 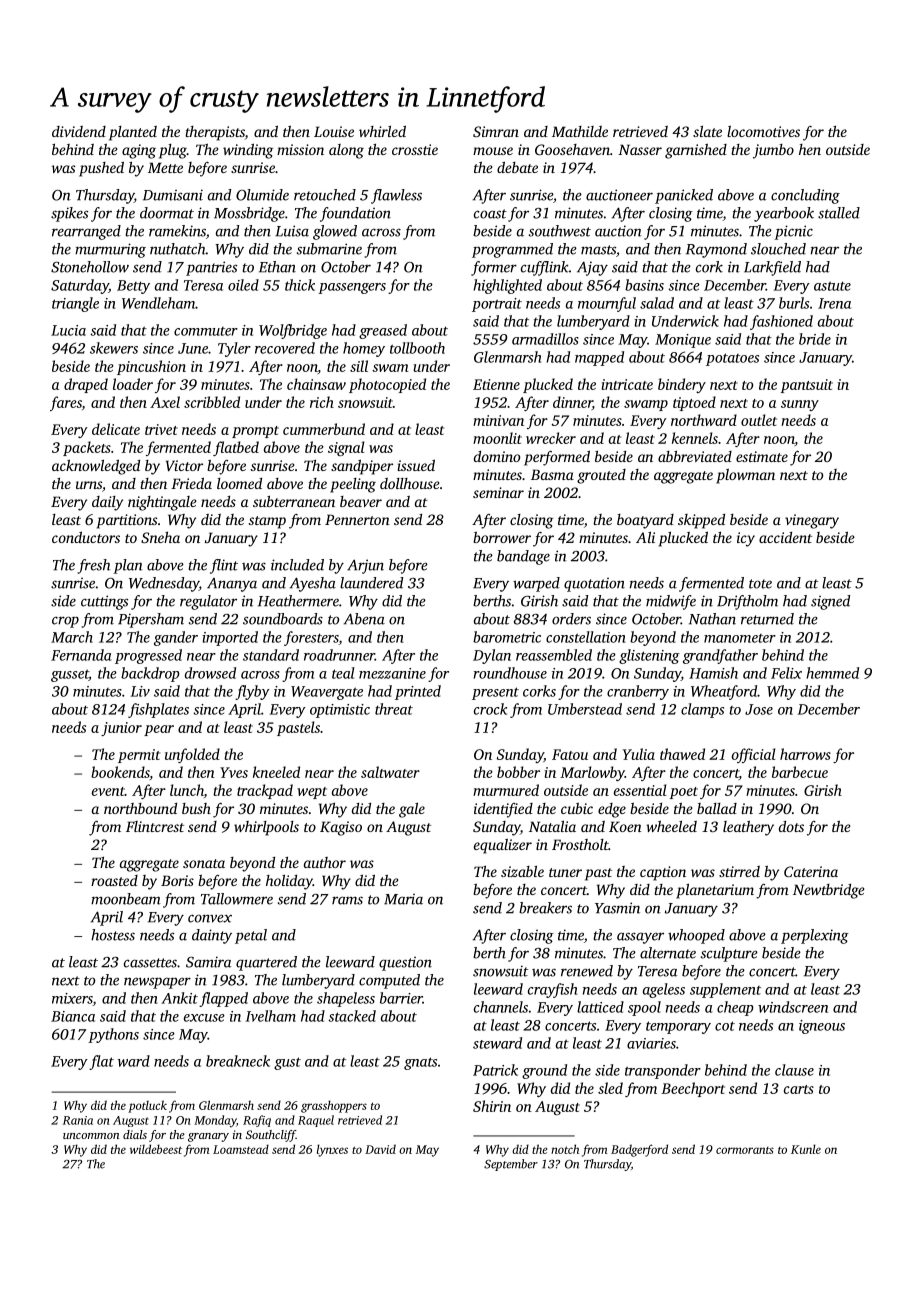 I want to click on September, so click(x=511, y=1165).
